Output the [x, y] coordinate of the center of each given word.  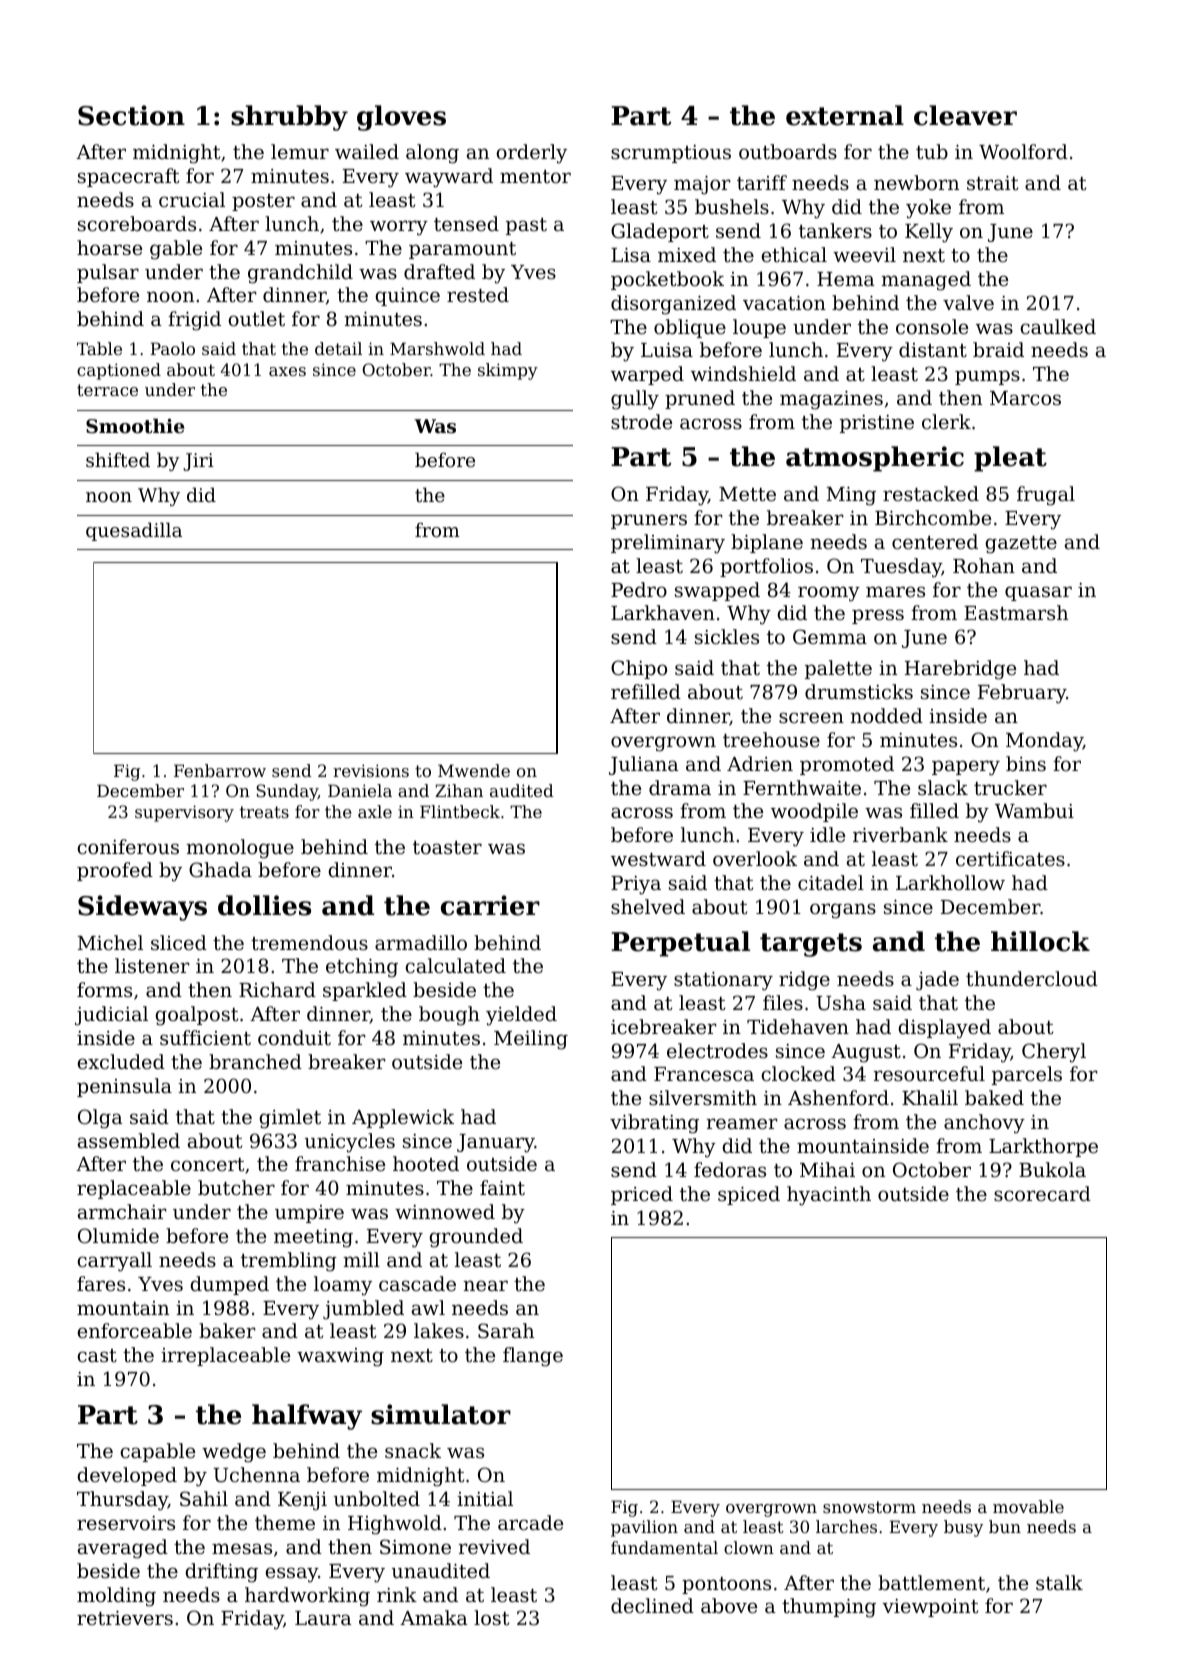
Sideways [142, 908]
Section [131, 115]
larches [846, 1526]
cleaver [965, 115]
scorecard [1042, 1193]
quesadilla [134, 531]
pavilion [644, 1528]
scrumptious [671, 154]
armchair [122, 1211]
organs [843, 911]
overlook [755, 858]
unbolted [377, 1498]
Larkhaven [663, 612]
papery [966, 768]
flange [533, 1357]
